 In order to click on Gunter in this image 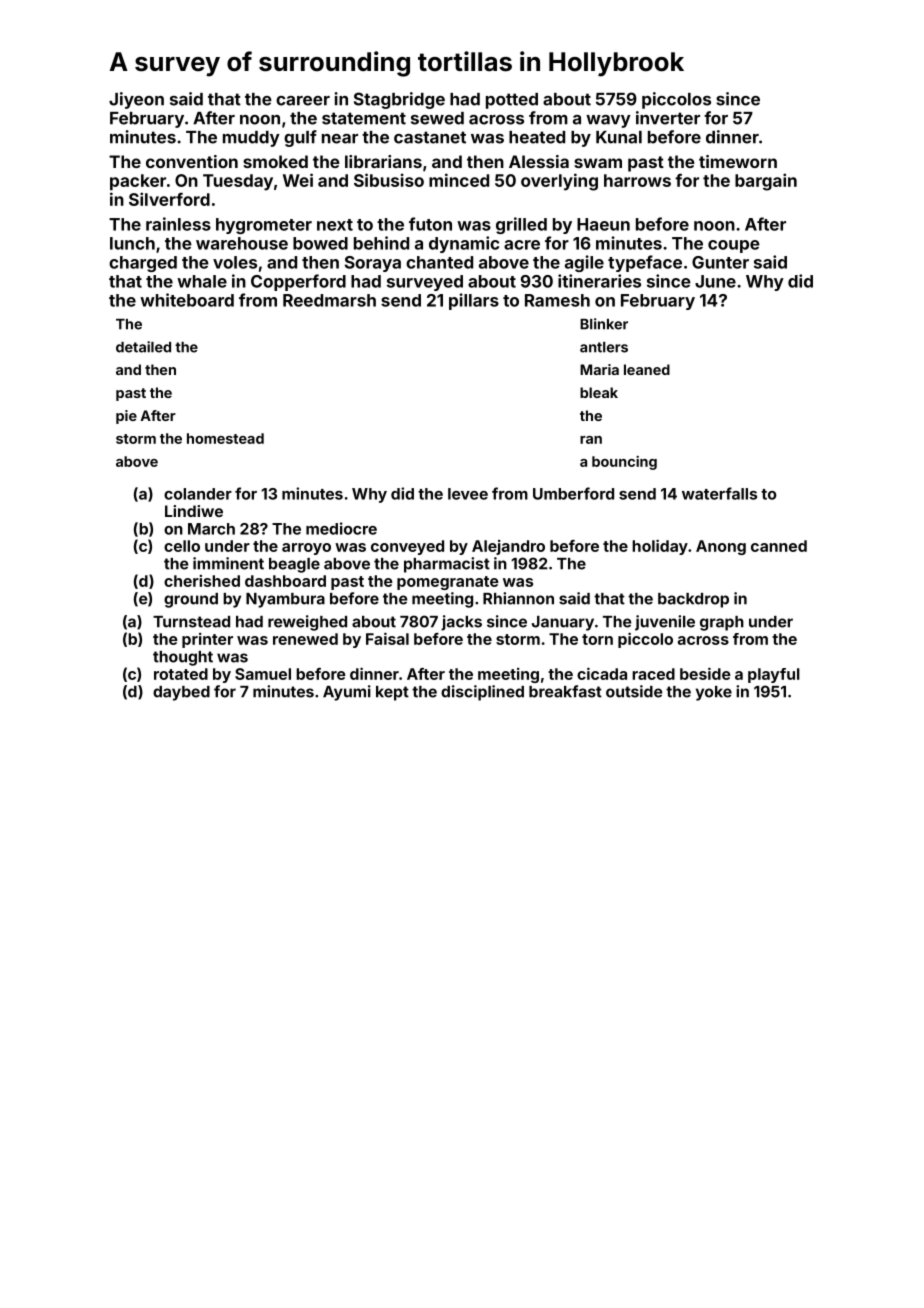, I will do `click(720, 262)`.
